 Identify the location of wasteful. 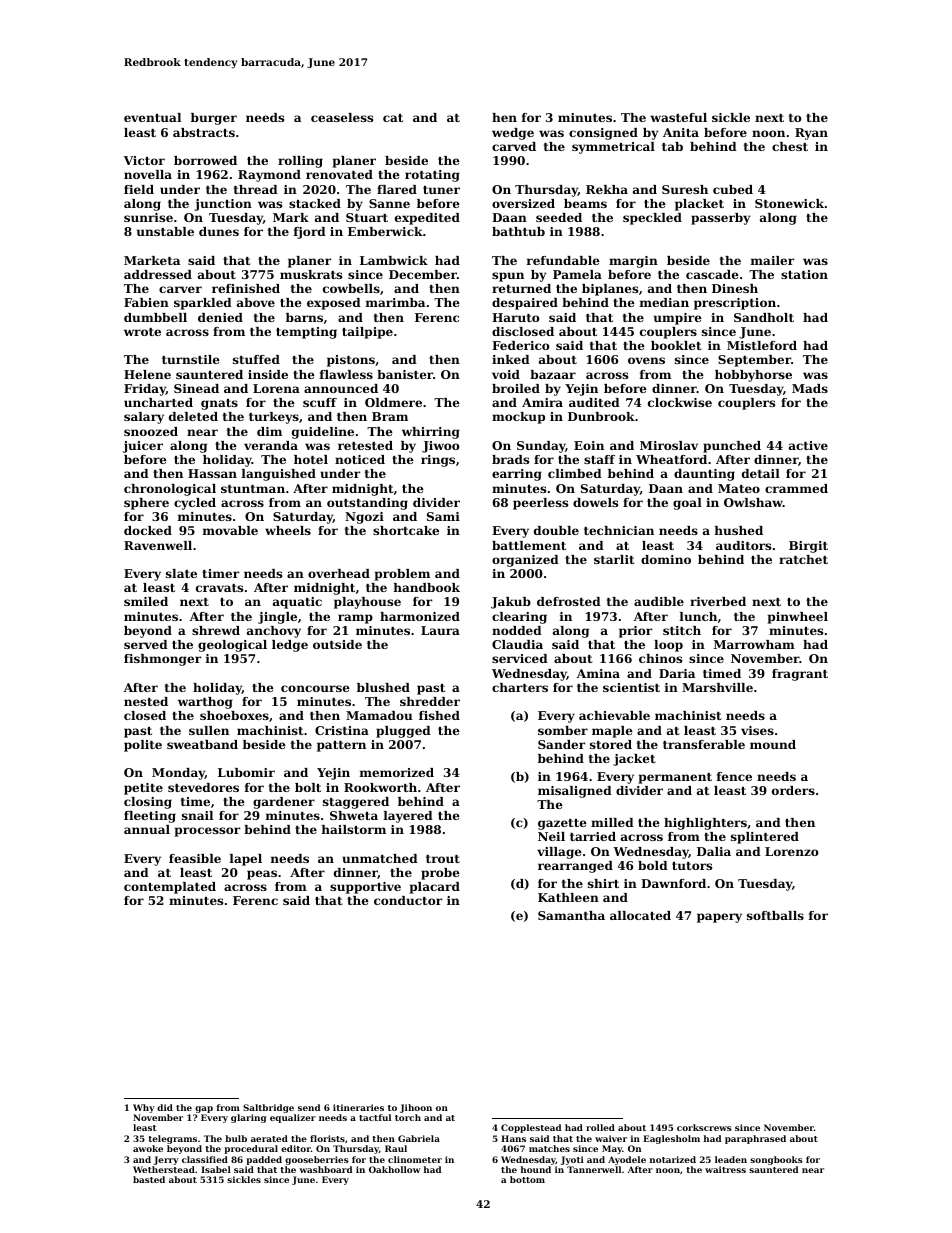
(678, 117).
